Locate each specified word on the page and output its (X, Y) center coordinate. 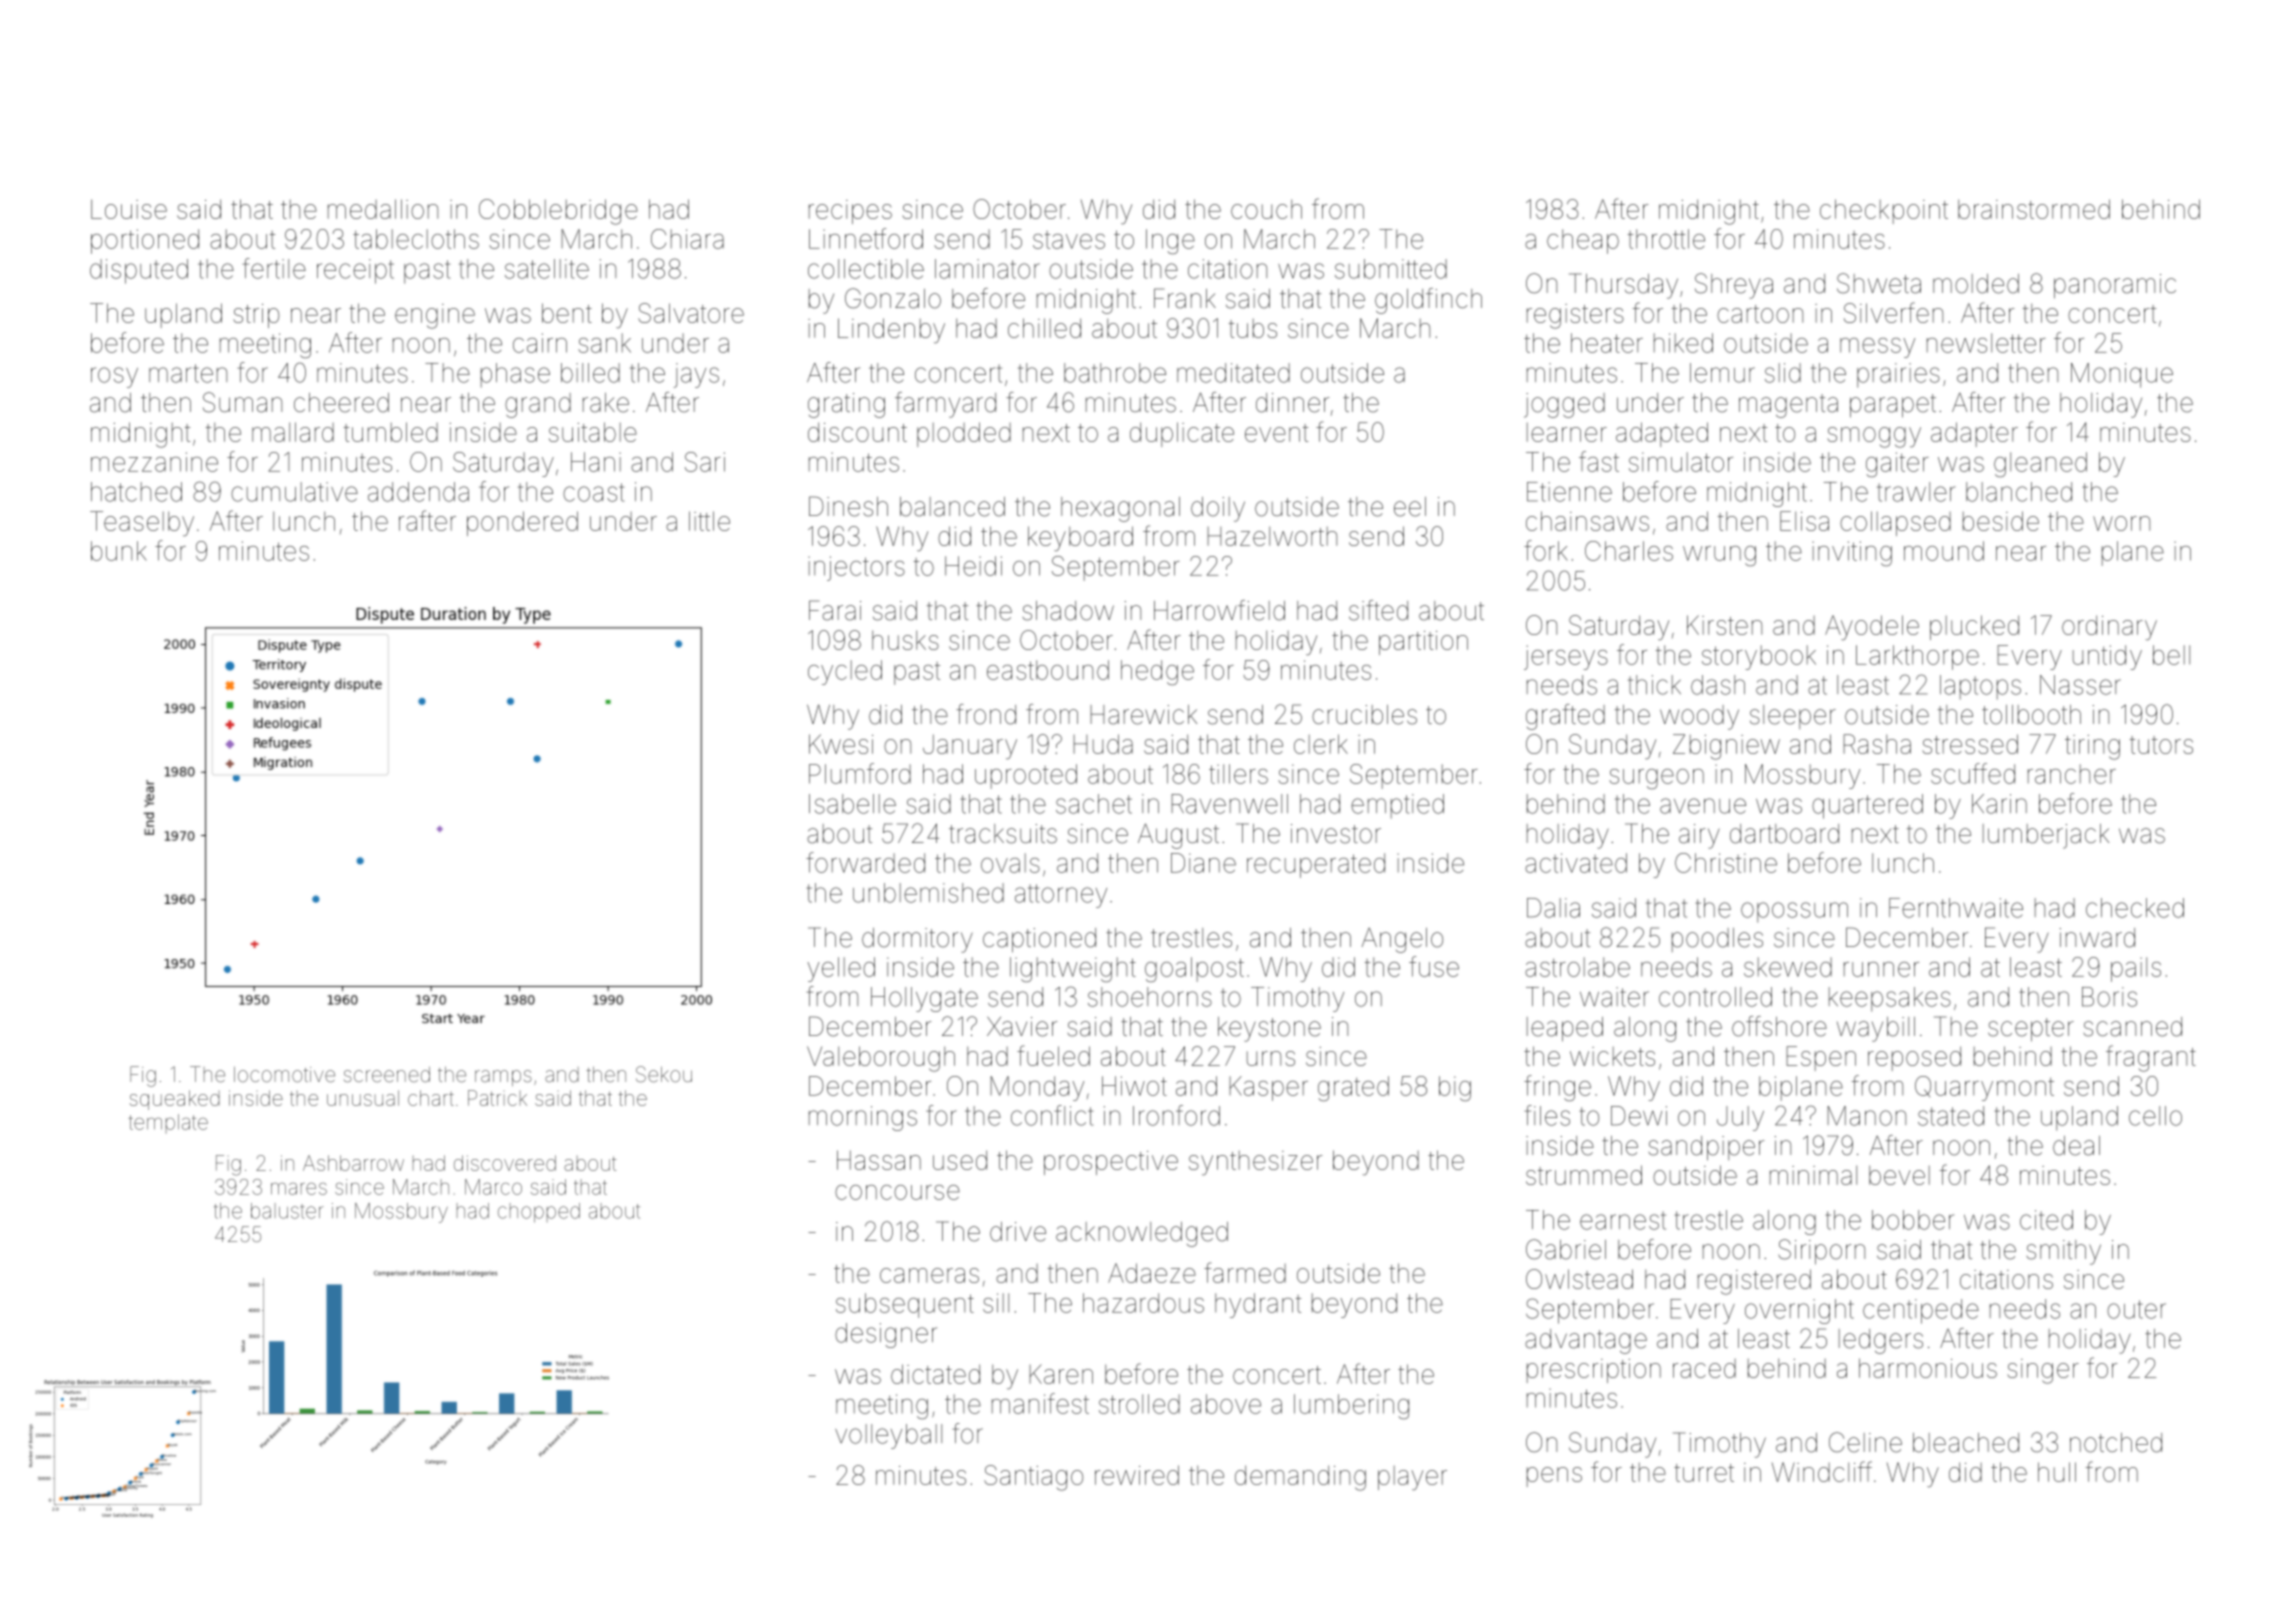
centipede (1921, 1311)
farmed (1245, 1272)
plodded (964, 434)
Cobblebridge (558, 212)
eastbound (1048, 670)
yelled (841, 969)
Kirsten (1724, 625)
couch (1266, 209)
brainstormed (2034, 209)
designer (886, 1335)
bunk (119, 551)
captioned (1039, 940)
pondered (522, 523)
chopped (539, 1213)
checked (2135, 908)
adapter (1974, 434)
